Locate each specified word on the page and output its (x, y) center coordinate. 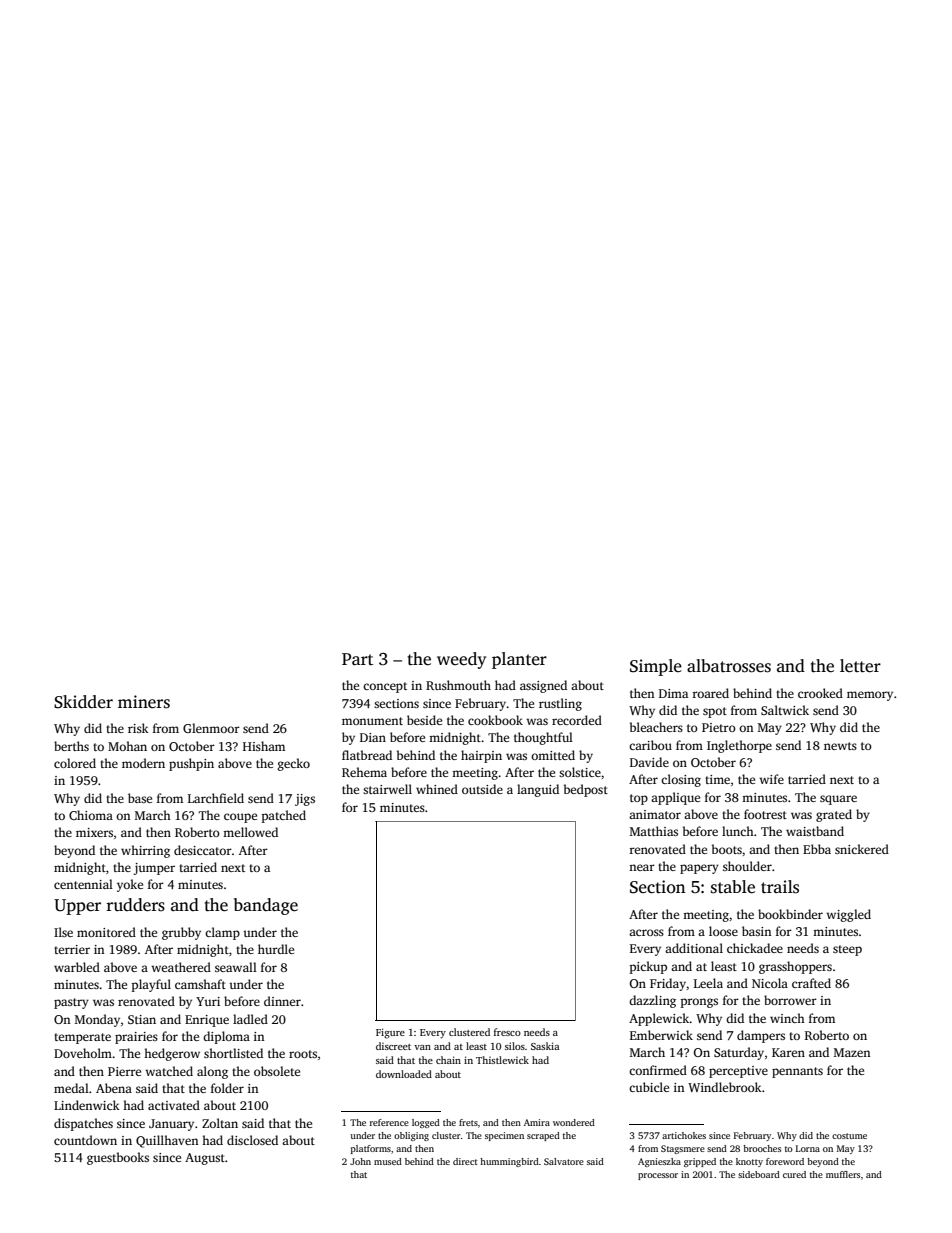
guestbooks (118, 1158)
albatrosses (729, 666)
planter (519, 660)
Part (357, 659)
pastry (71, 1003)
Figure (390, 1033)
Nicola (770, 983)
